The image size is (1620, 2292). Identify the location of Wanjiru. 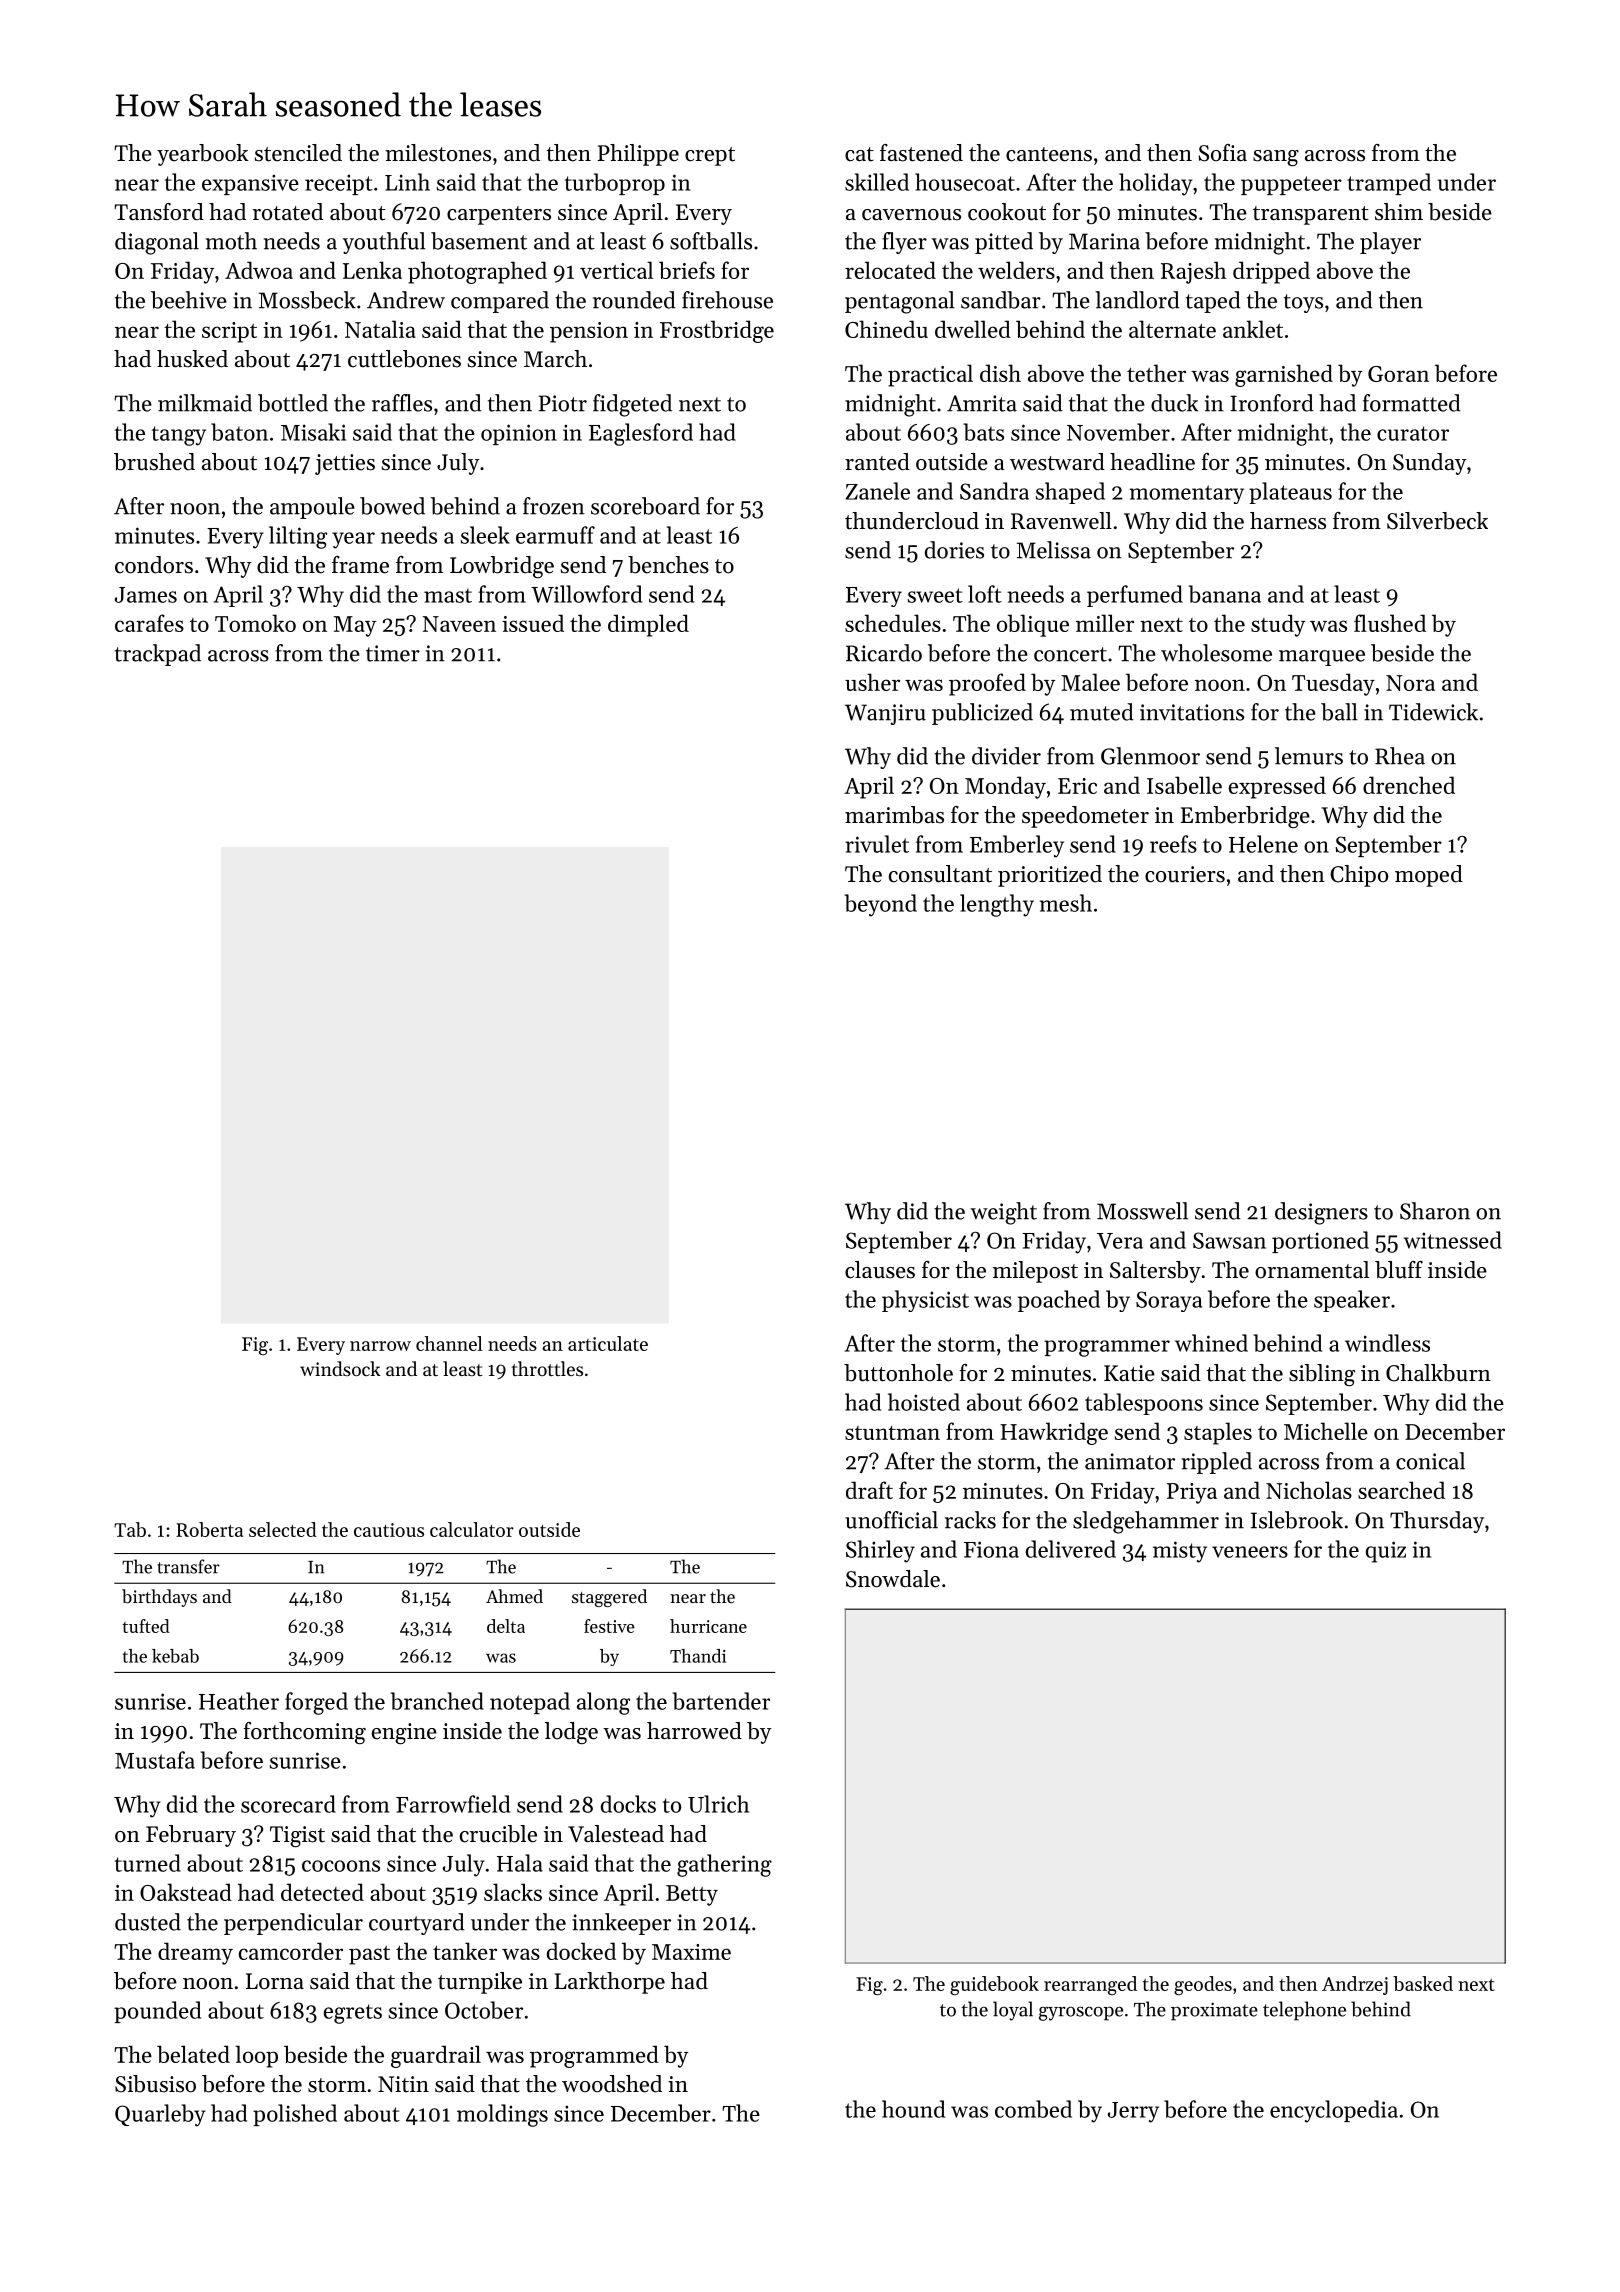
(885, 714).
